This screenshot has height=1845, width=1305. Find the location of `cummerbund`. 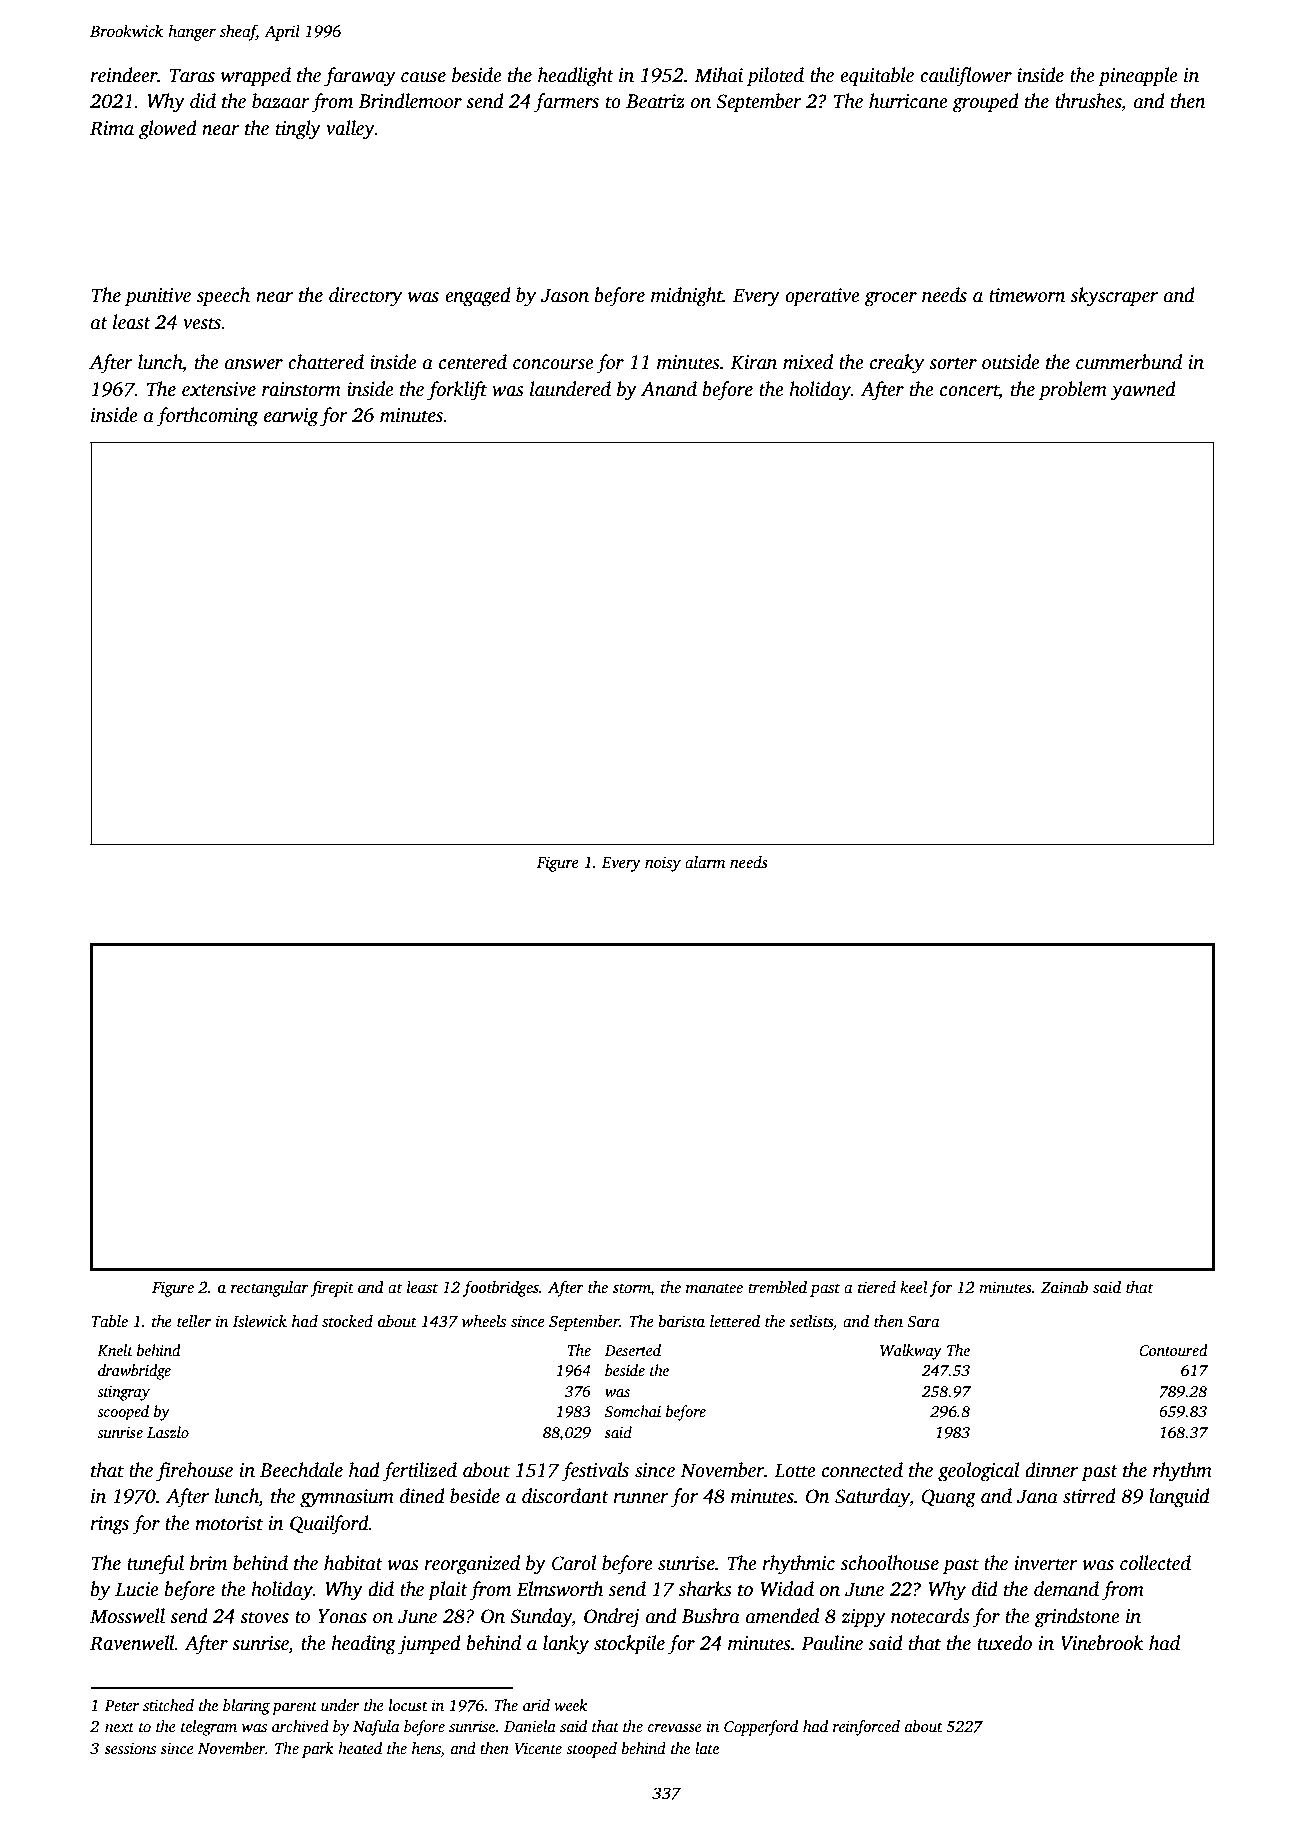

cummerbund is located at coordinates (1129, 362).
